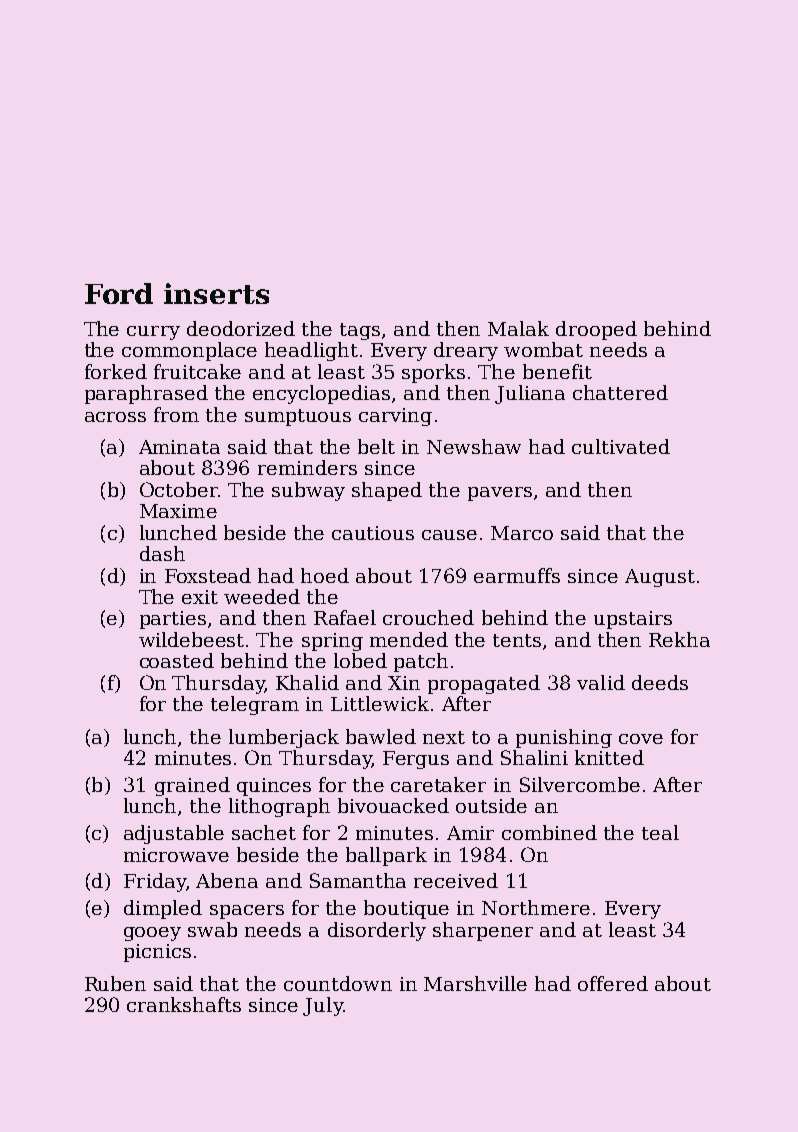  What do you see at coordinates (152, 934) in the screenshot?
I see `gooey` at bounding box center [152, 934].
